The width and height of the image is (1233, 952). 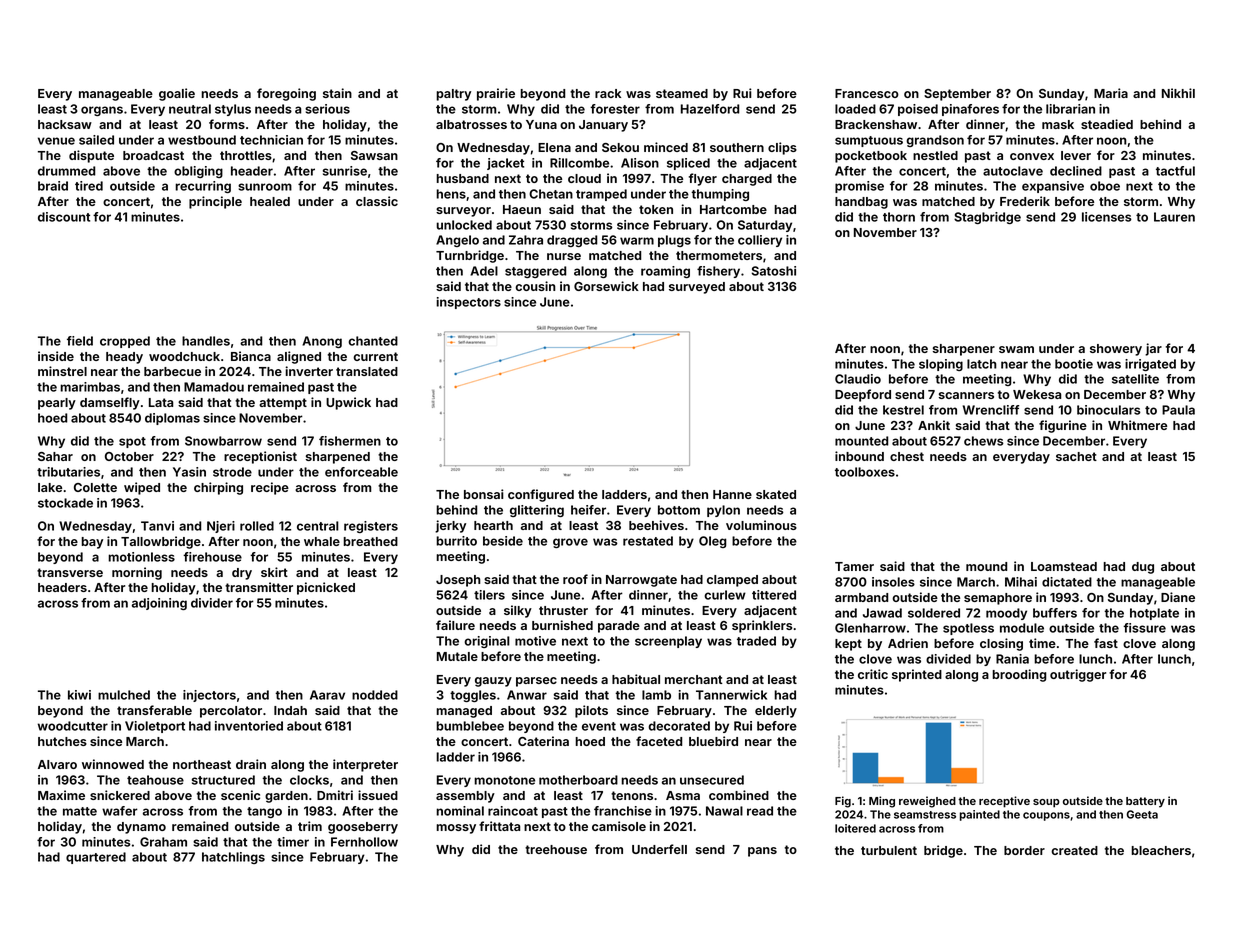 I want to click on Wrencliff, so click(x=991, y=410).
